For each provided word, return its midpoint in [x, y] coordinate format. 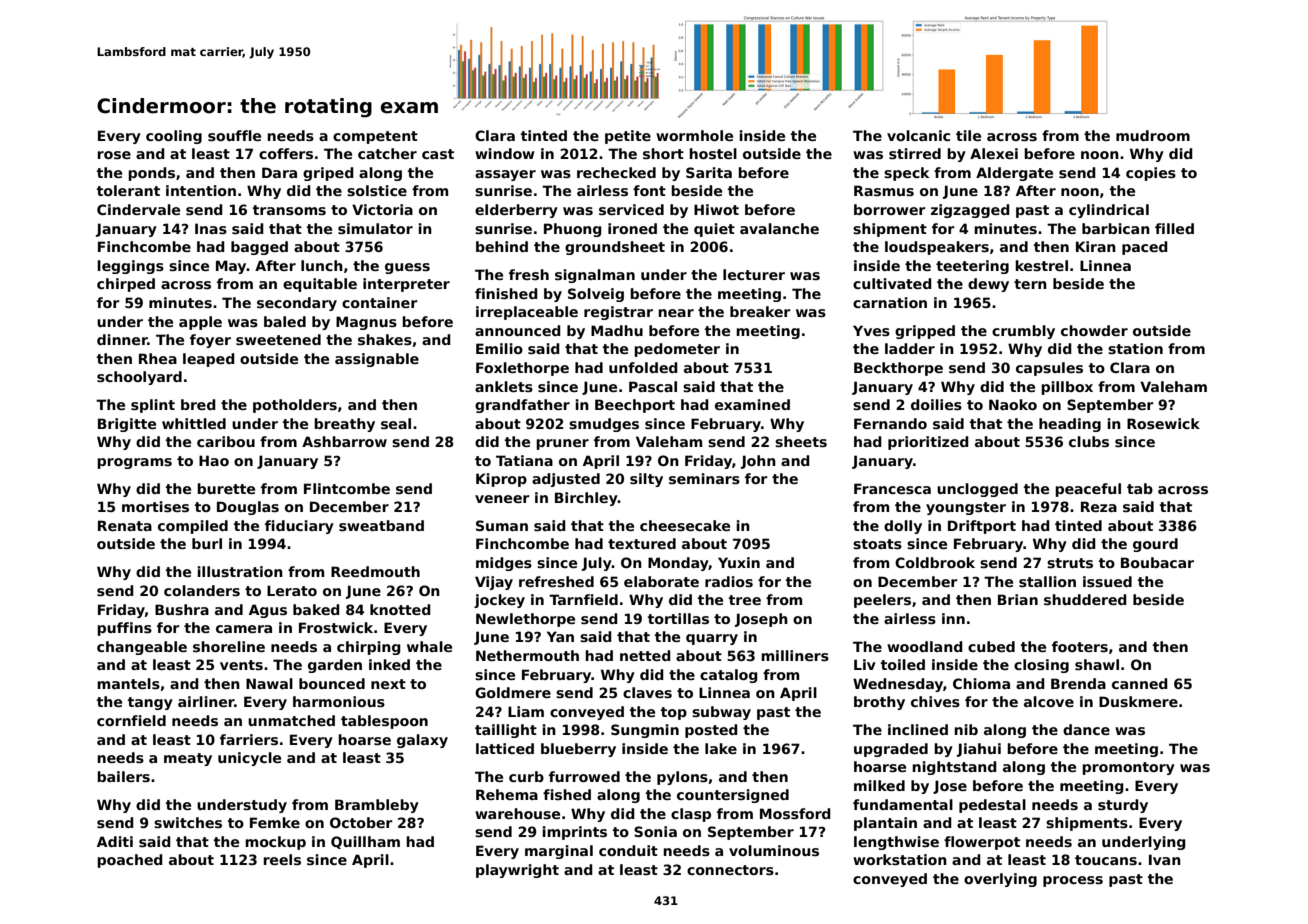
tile [968, 135]
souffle [234, 135]
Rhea [158, 358]
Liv [865, 664]
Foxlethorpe [522, 369]
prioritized [928, 443]
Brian [1018, 599]
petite [628, 137]
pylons [682, 778]
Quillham [365, 842]
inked [389, 664]
